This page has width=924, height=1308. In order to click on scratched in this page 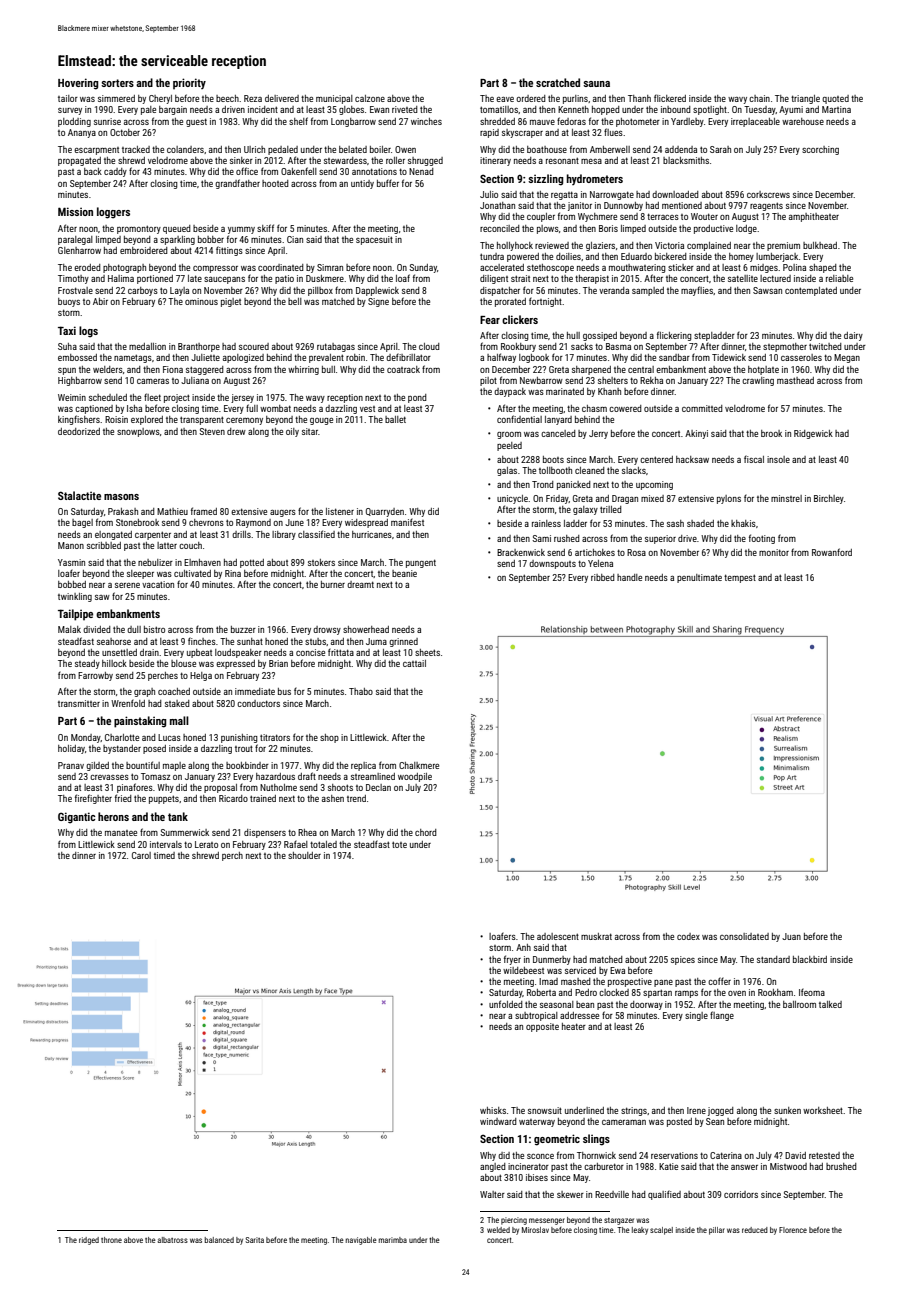, I will do `click(558, 82)`.
